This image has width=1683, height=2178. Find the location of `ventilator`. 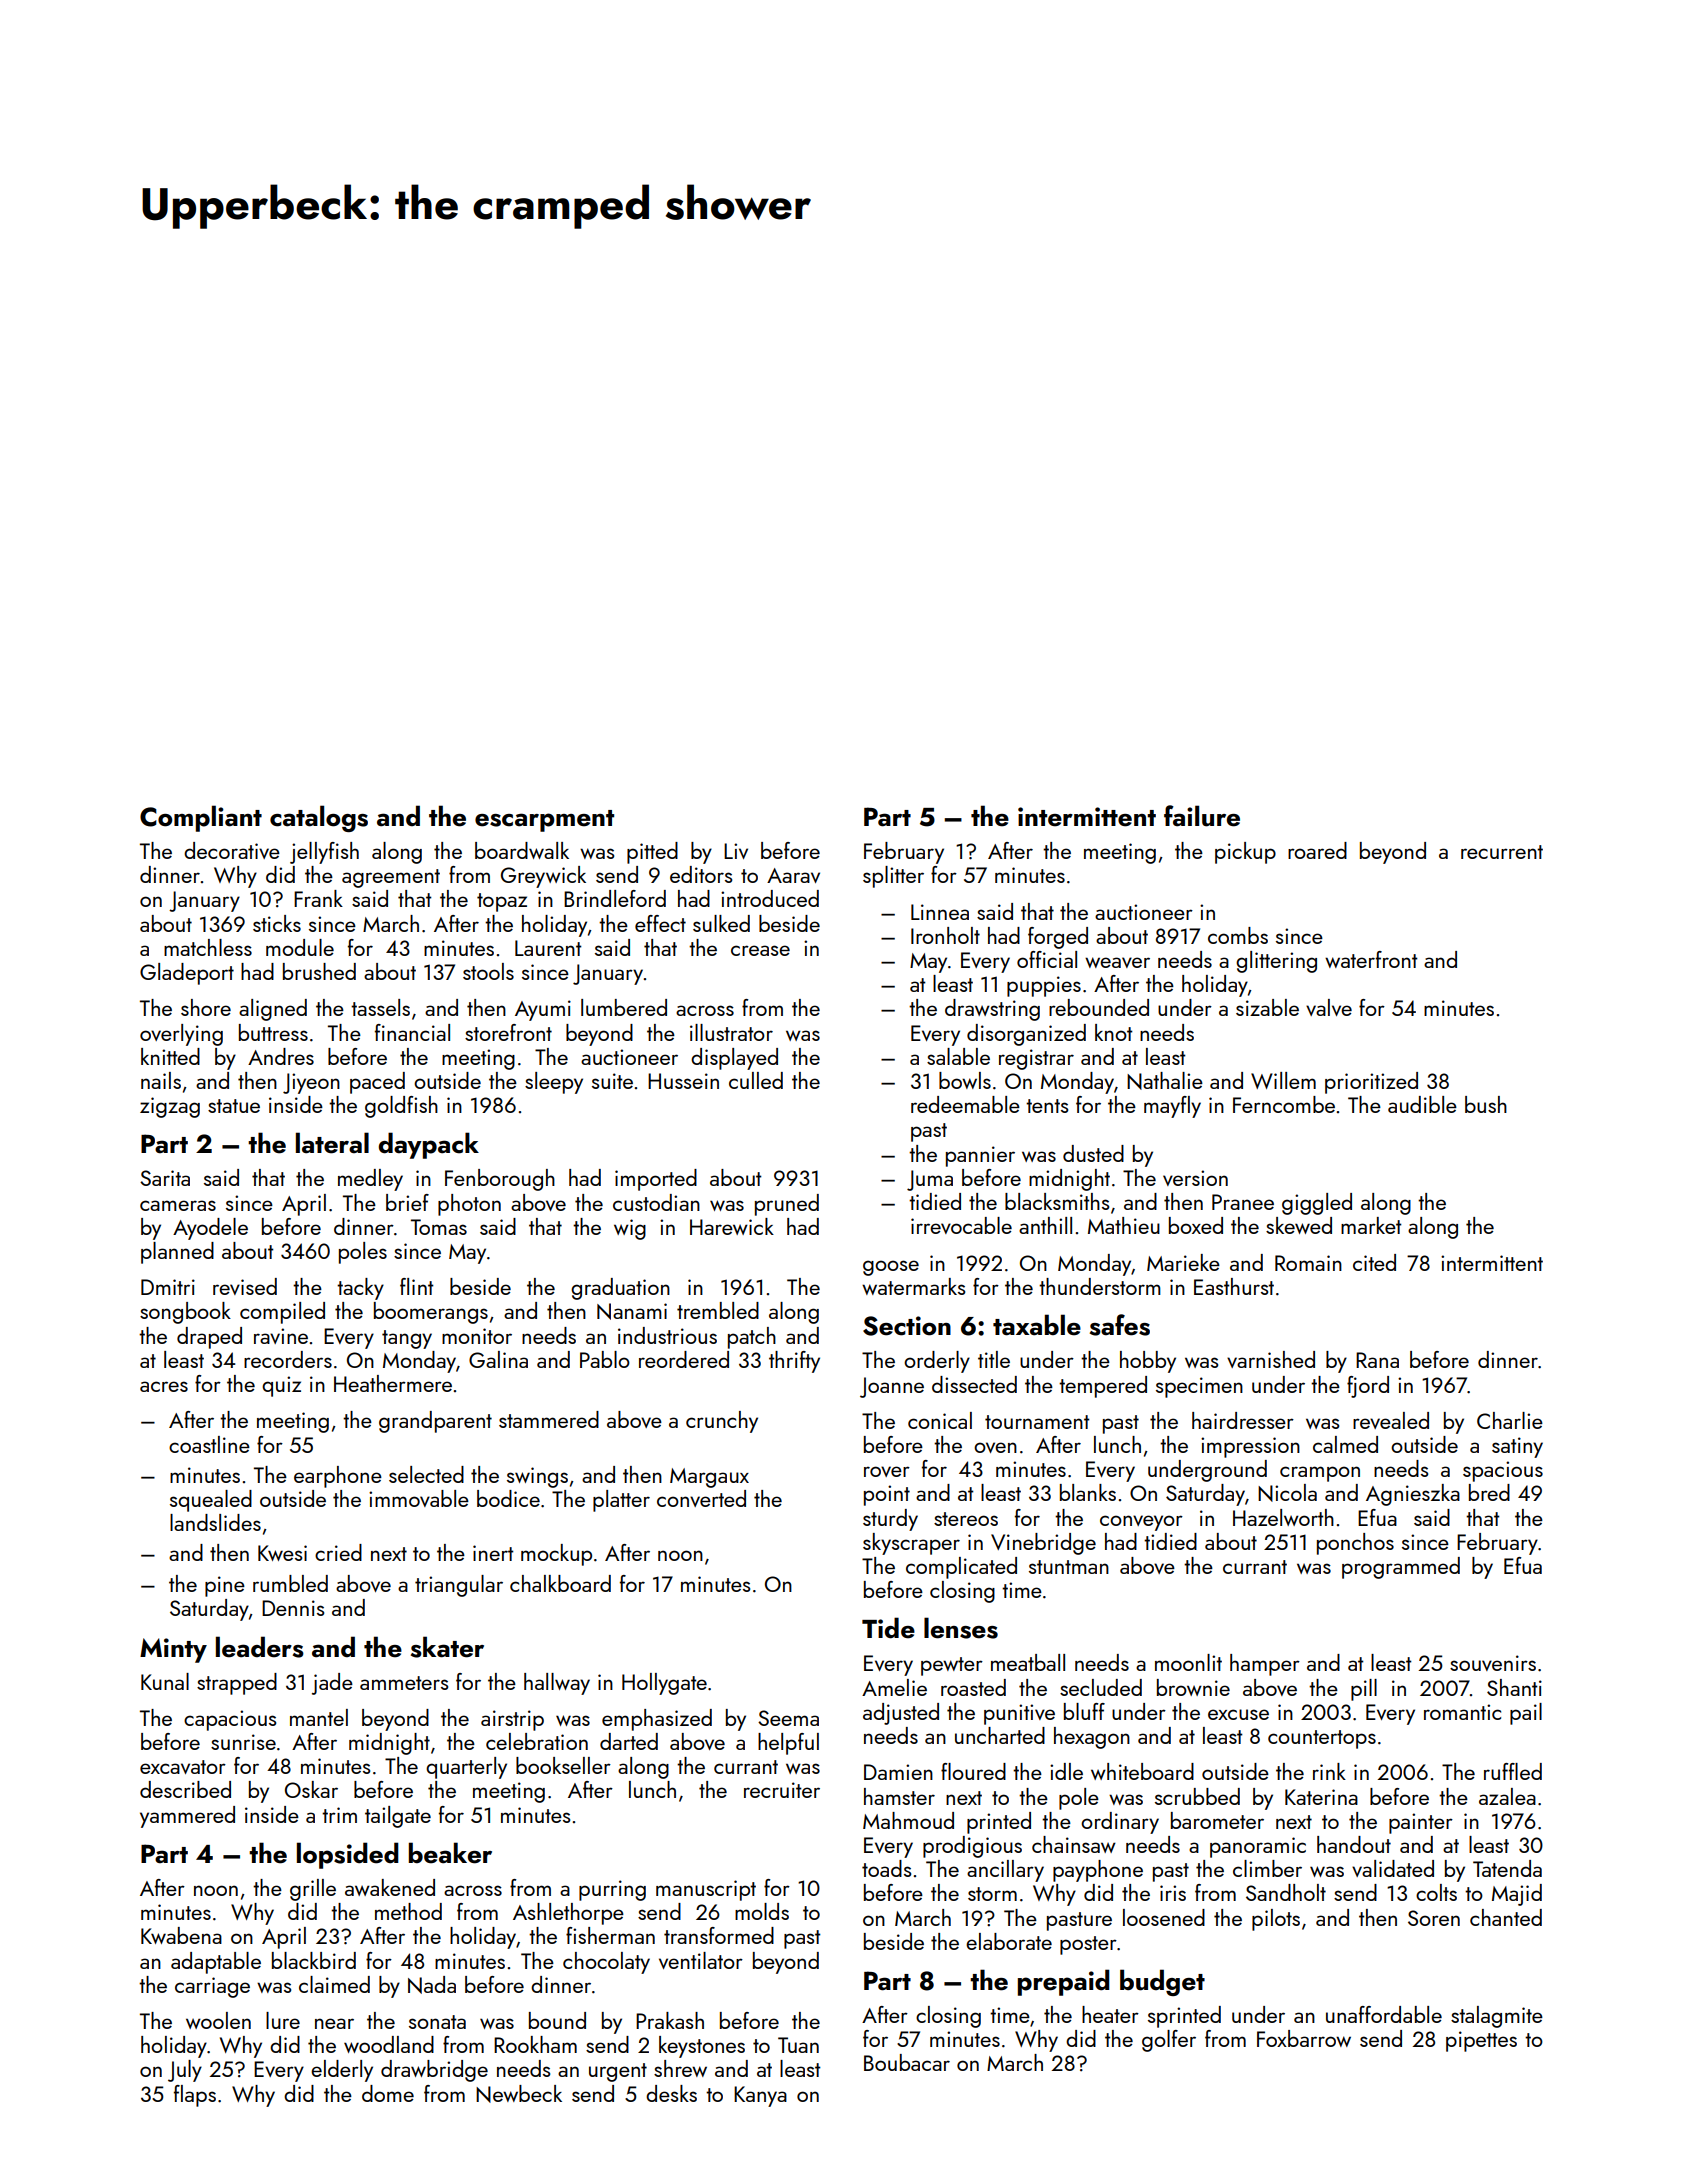

ventilator is located at coordinates (701, 1960).
